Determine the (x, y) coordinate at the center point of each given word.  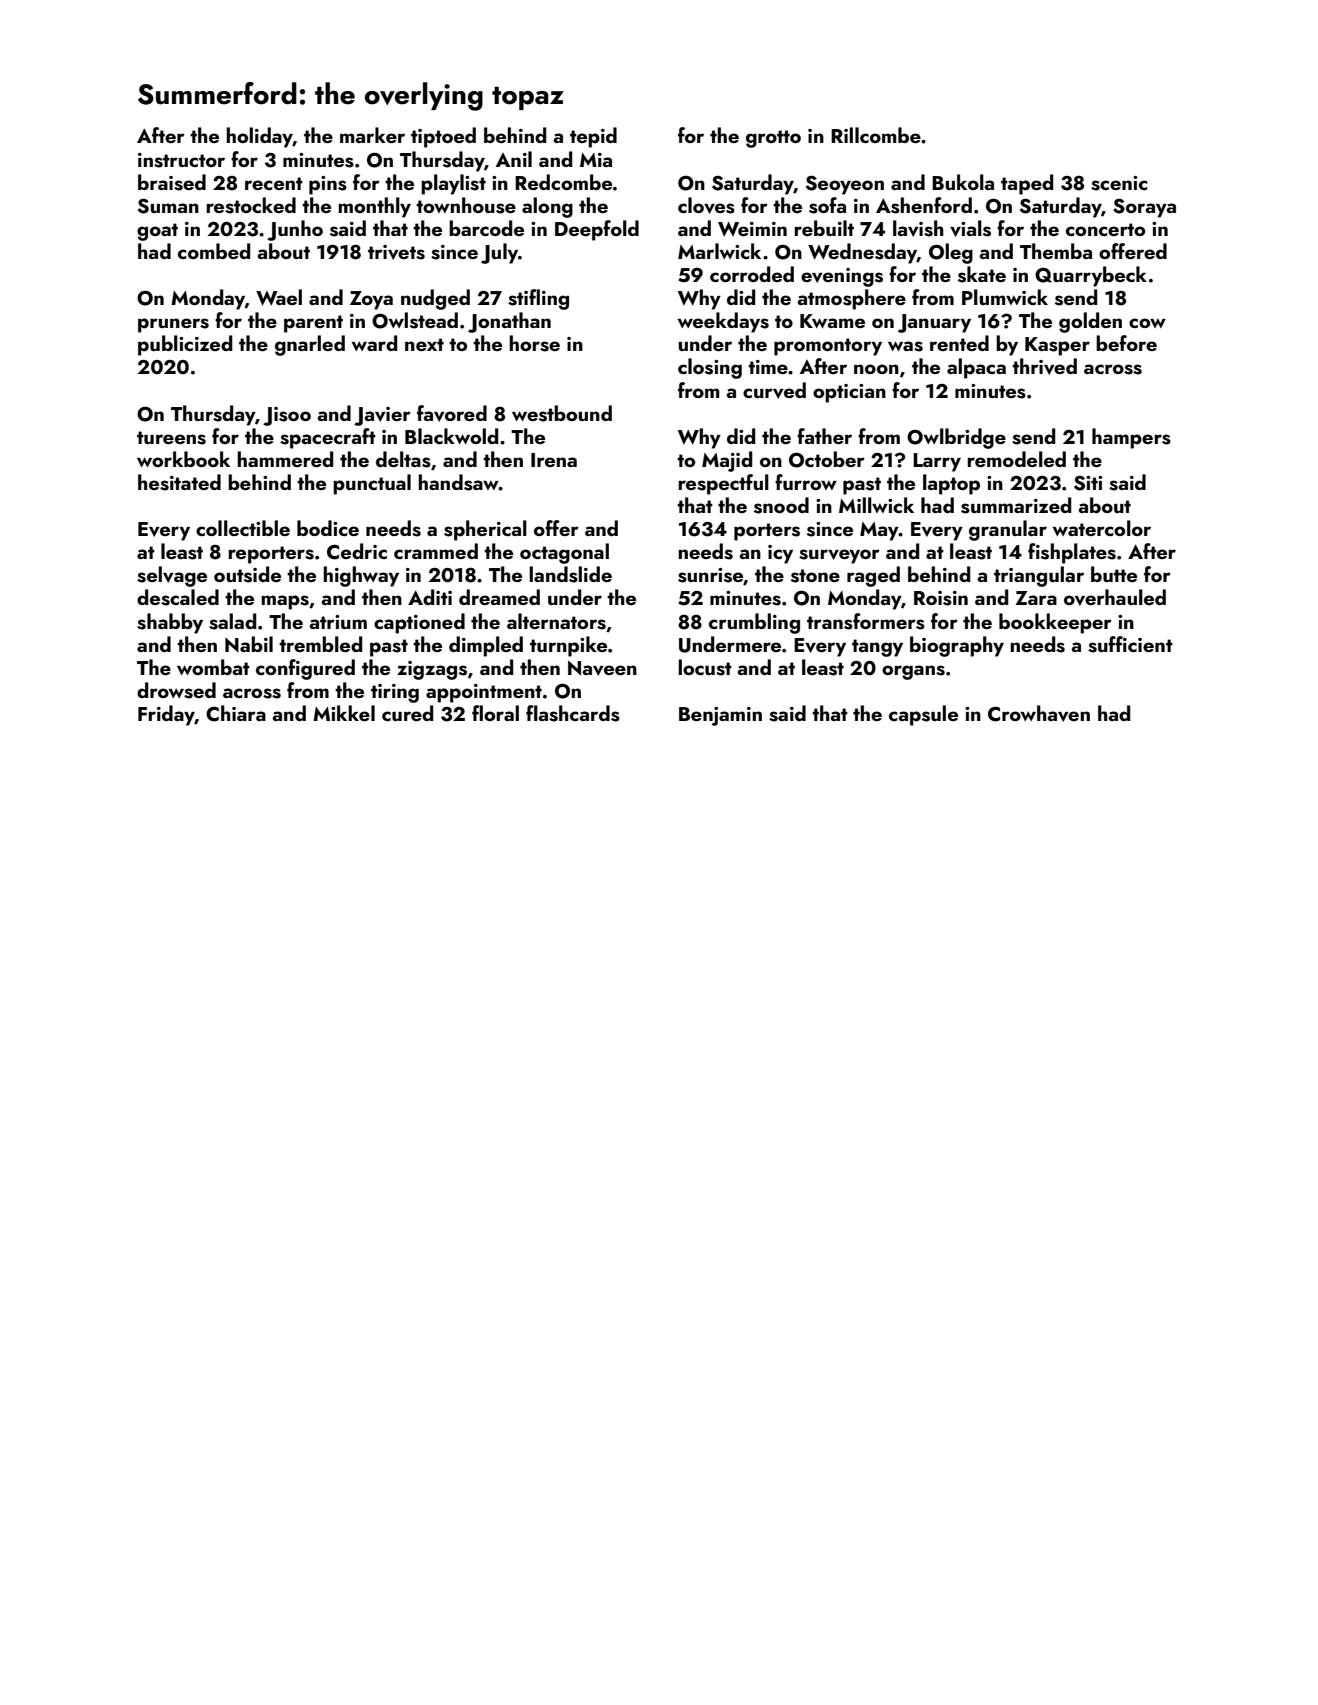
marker (372, 135)
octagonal (564, 553)
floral (495, 713)
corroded (752, 274)
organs (913, 672)
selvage (172, 576)
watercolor (1101, 528)
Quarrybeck (1091, 276)
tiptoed (443, 137)
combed (214, 251)
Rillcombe (876, 135)
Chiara (236, 713)
